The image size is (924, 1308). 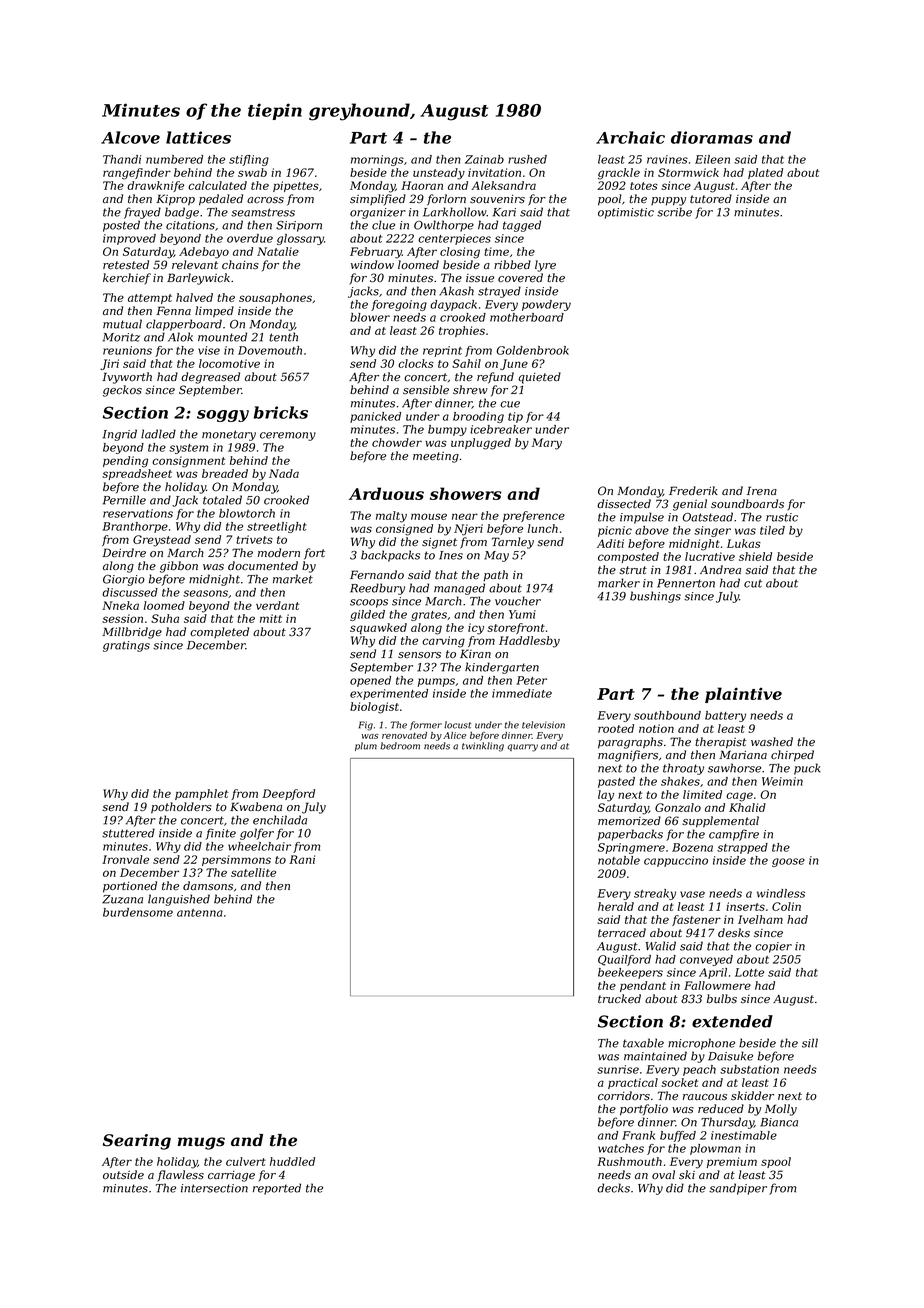 What do you see at coordinates (755, 556) in the page?
I see `shield` at bounding box center [755, 556].
